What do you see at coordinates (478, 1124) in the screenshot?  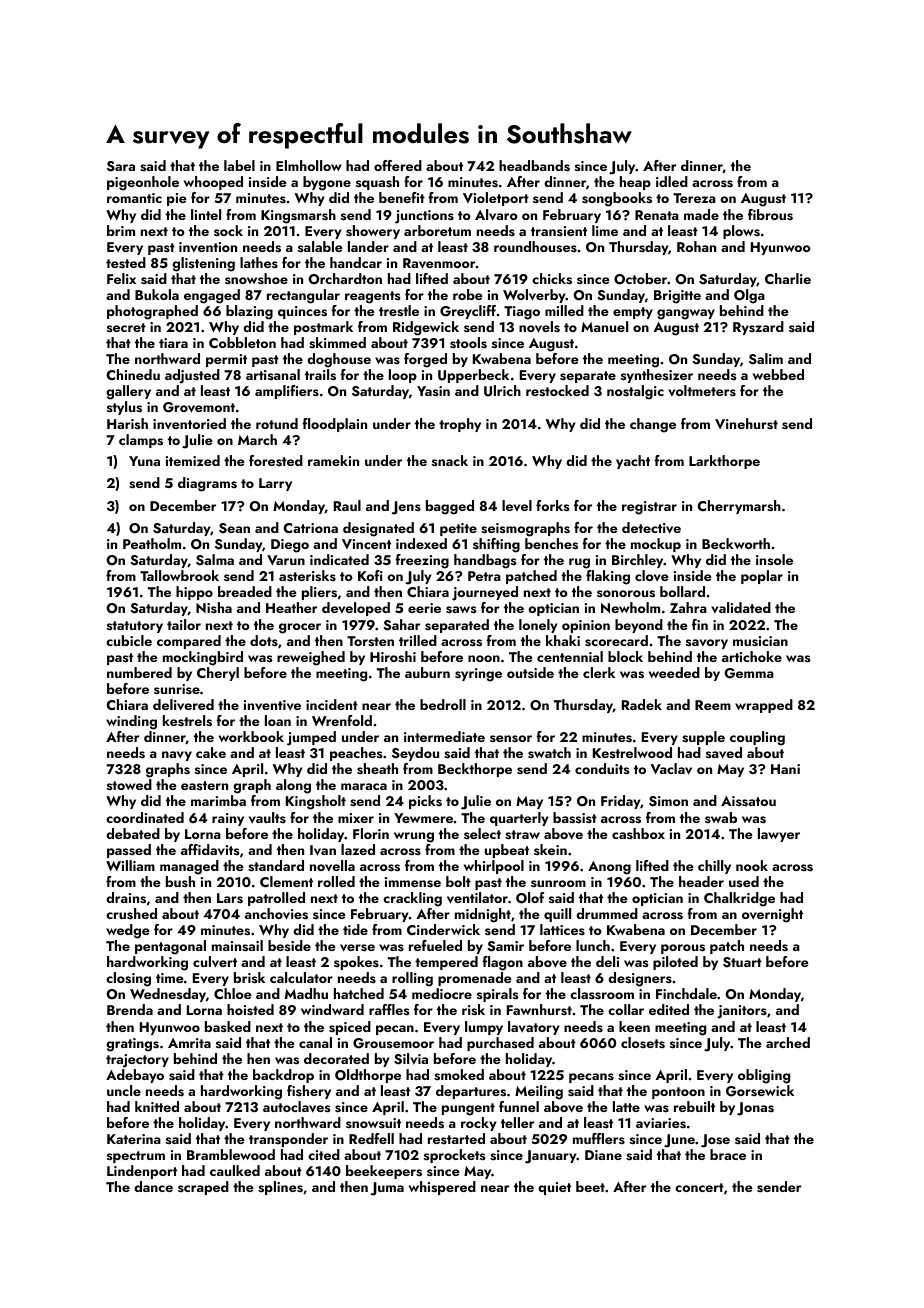 I see `rocky` at bounding box center [478, 1124].
